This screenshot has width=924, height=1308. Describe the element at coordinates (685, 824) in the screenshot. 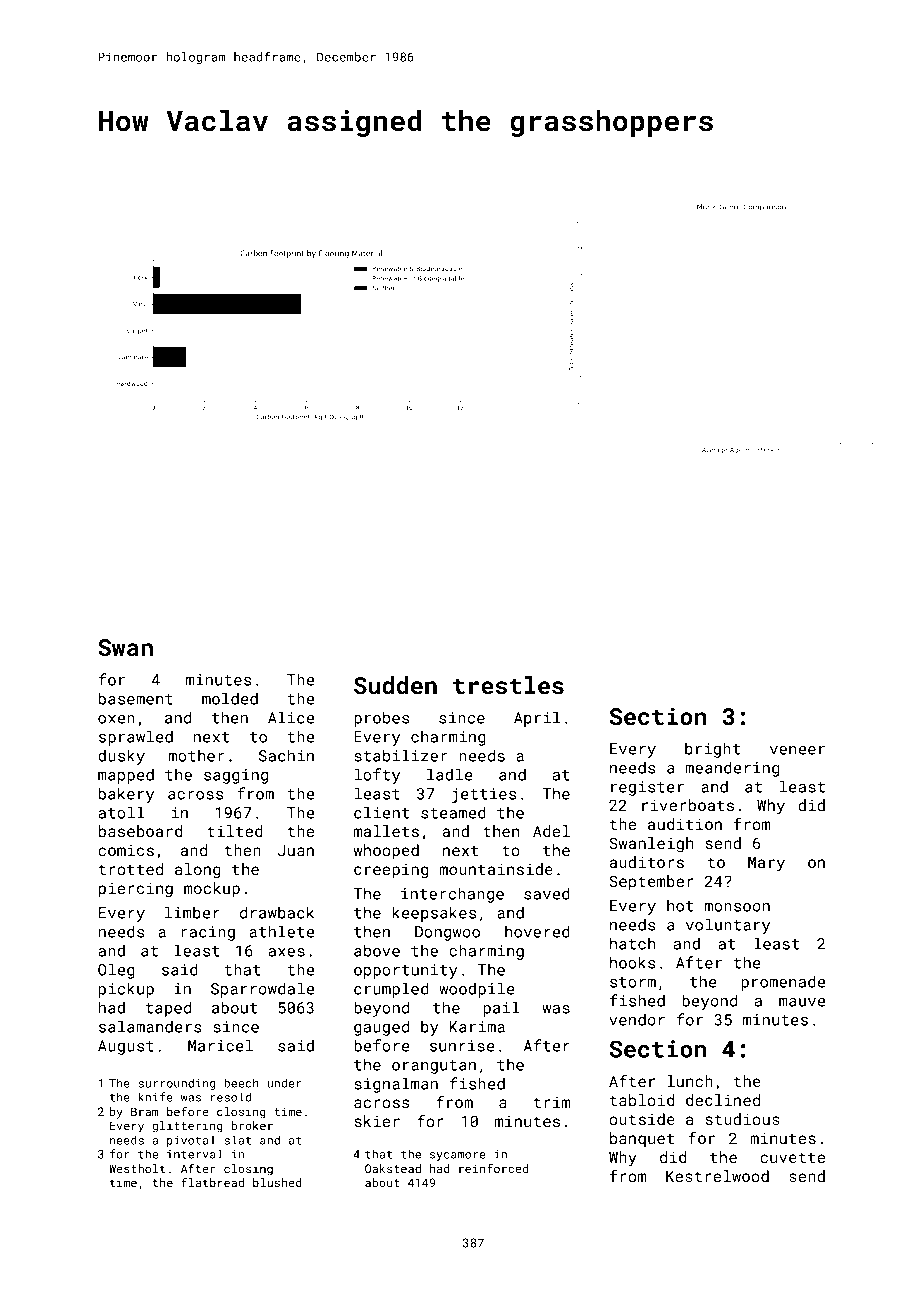

I see `audition` at that location.
